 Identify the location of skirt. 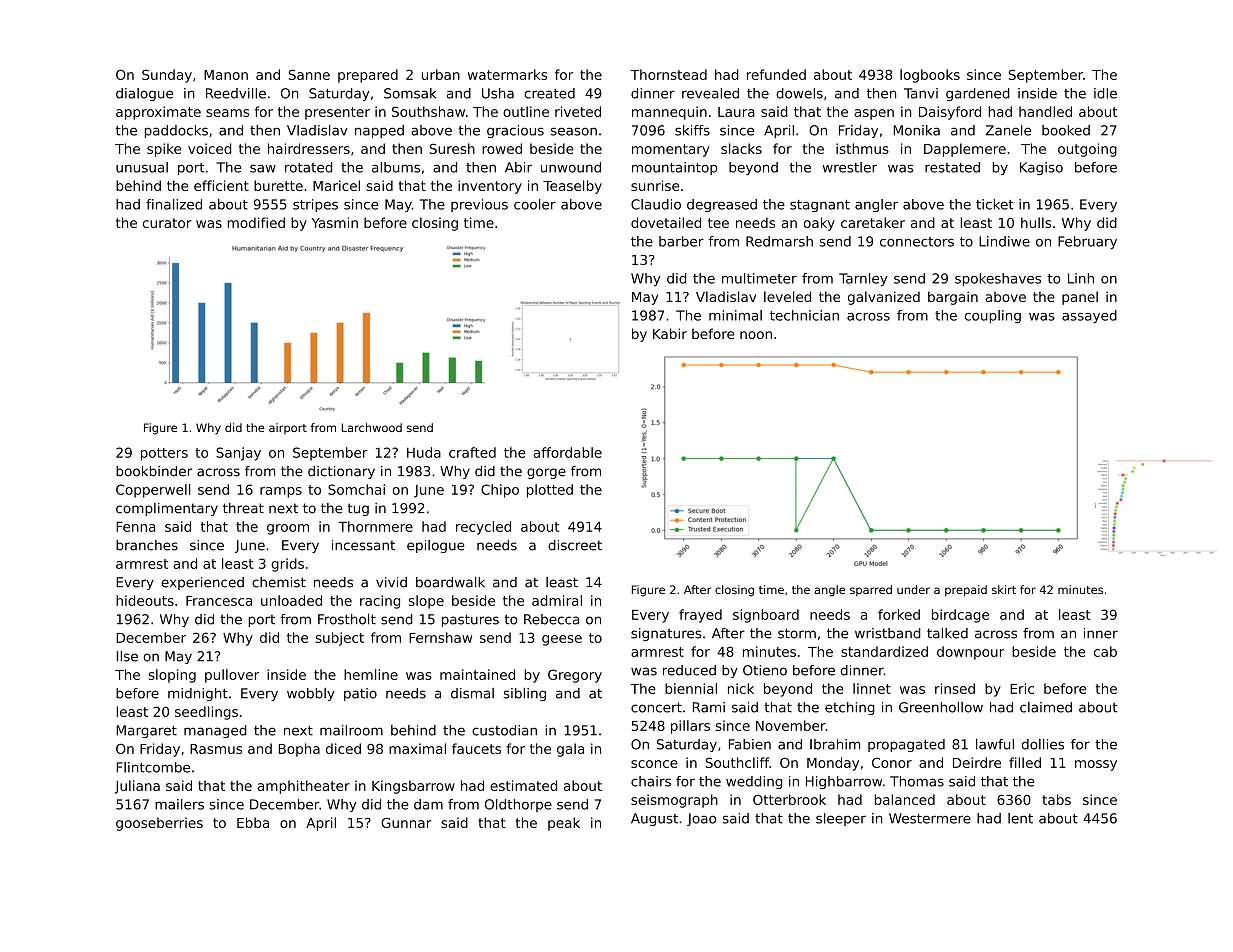
(1004, 589).
